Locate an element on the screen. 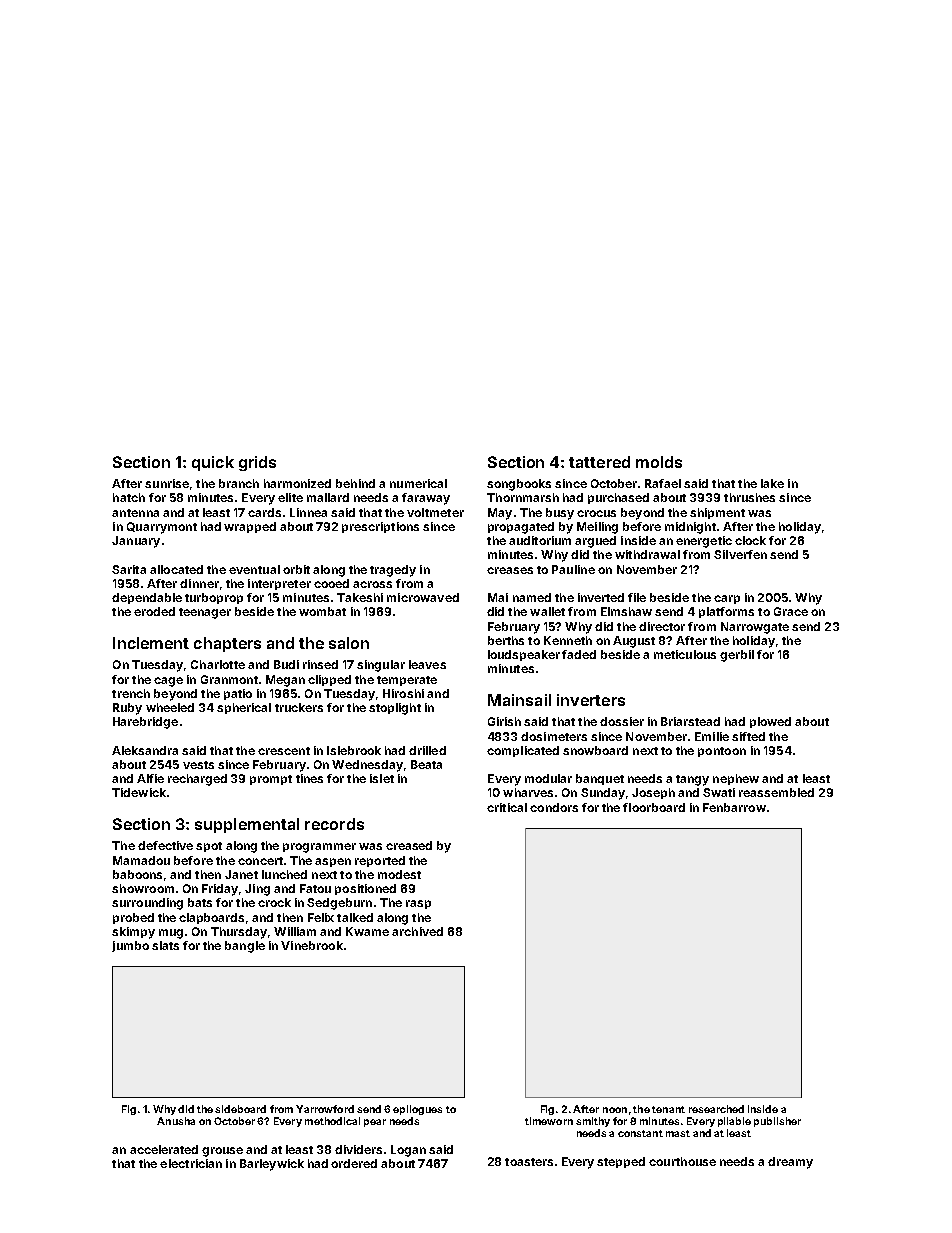 The image size is (952, 1233). Megan is located at coordinates (285, 681).
